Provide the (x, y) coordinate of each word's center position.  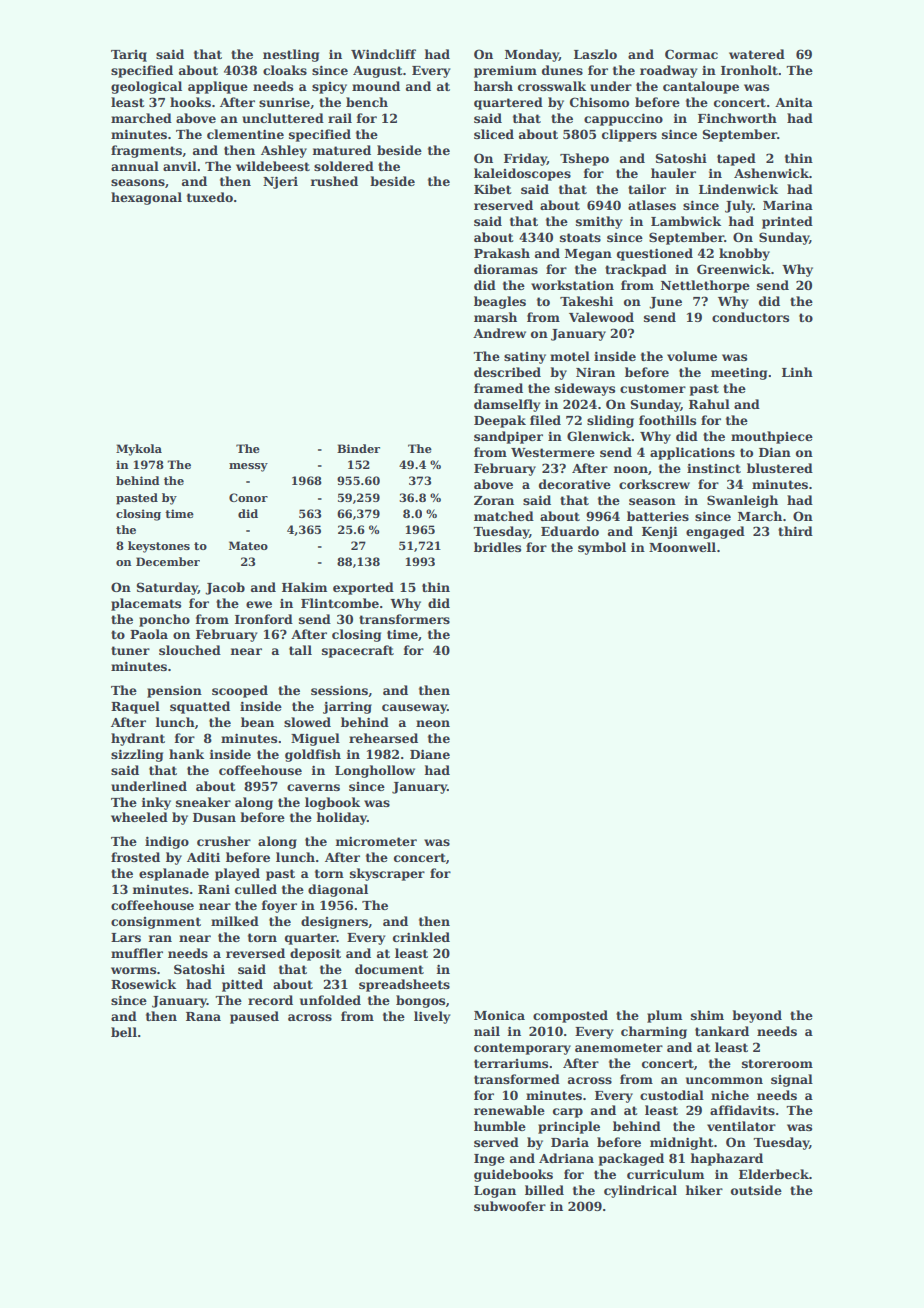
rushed (334, 181)
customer (653, 388)
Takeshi (586, 301)
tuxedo (210, 197)
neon (433, 723)
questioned (655, 254)
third (795, 531)
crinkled (421, 937)
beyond (757, 1016)
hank (186, 754)
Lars (126, 937)
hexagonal (146, 198)
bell (124, 1032)
